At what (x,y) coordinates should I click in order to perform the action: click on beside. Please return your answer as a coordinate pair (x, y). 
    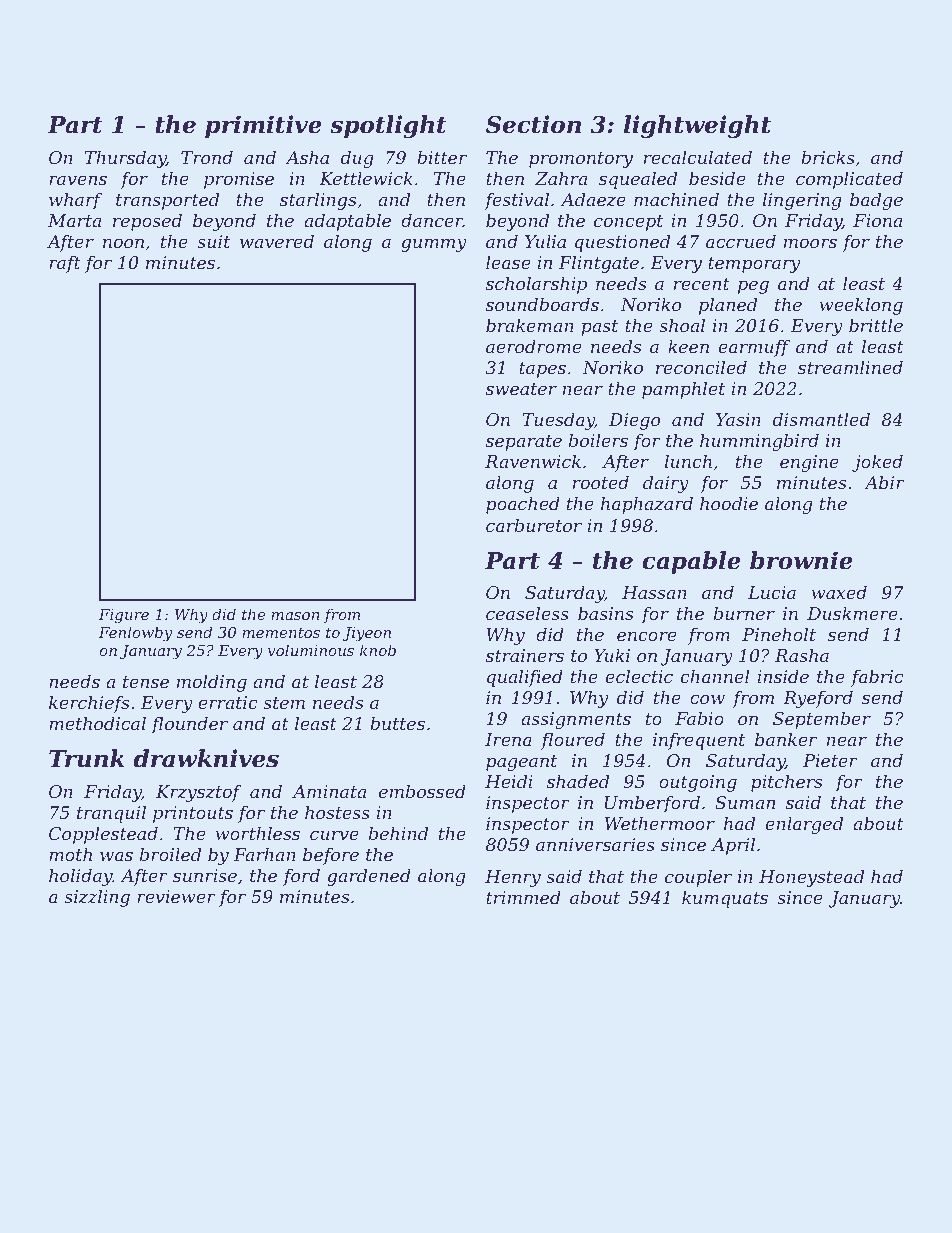
    Looking at the image, I should click on (717, 178).
